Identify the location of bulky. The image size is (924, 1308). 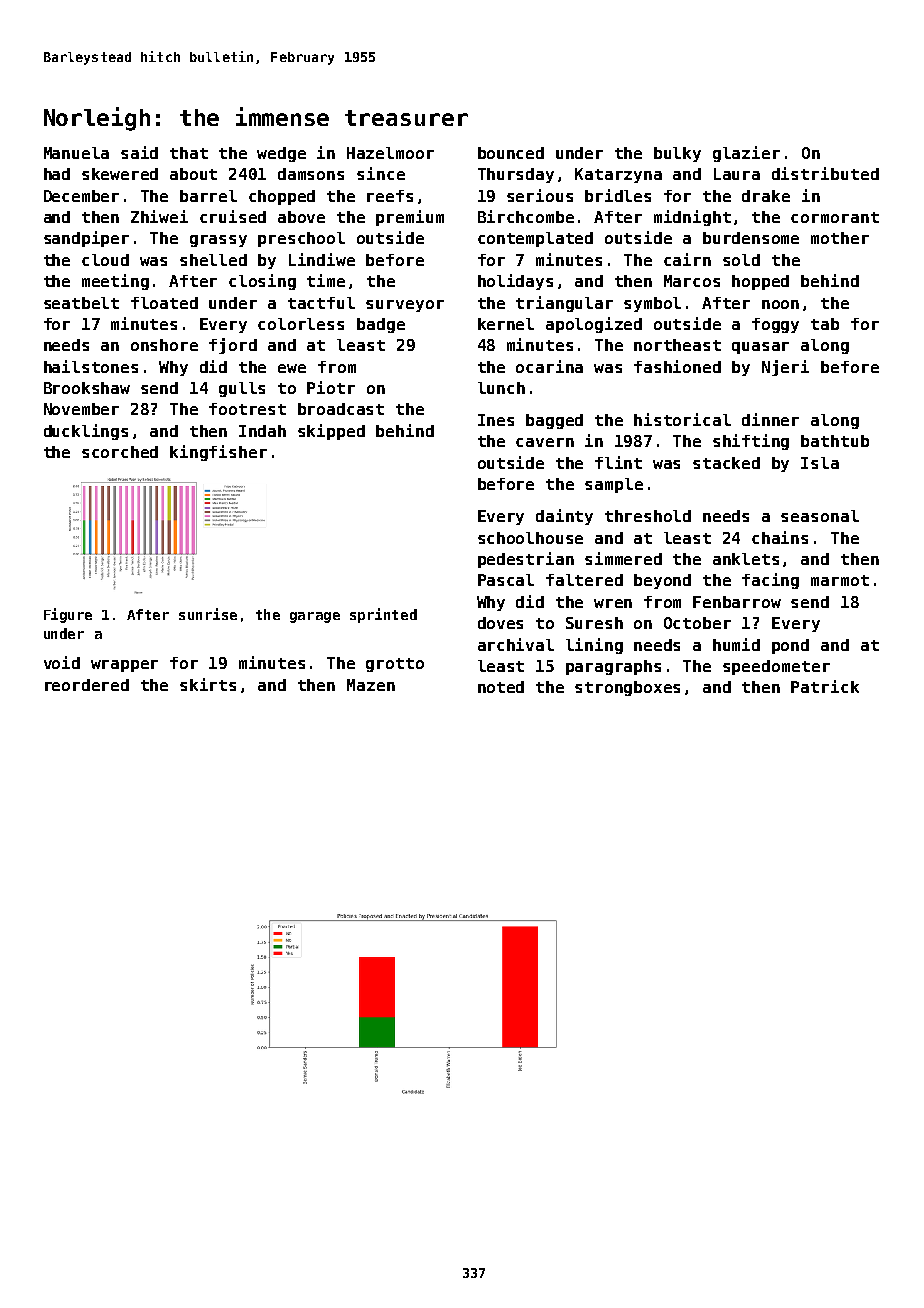
(677, 154).
